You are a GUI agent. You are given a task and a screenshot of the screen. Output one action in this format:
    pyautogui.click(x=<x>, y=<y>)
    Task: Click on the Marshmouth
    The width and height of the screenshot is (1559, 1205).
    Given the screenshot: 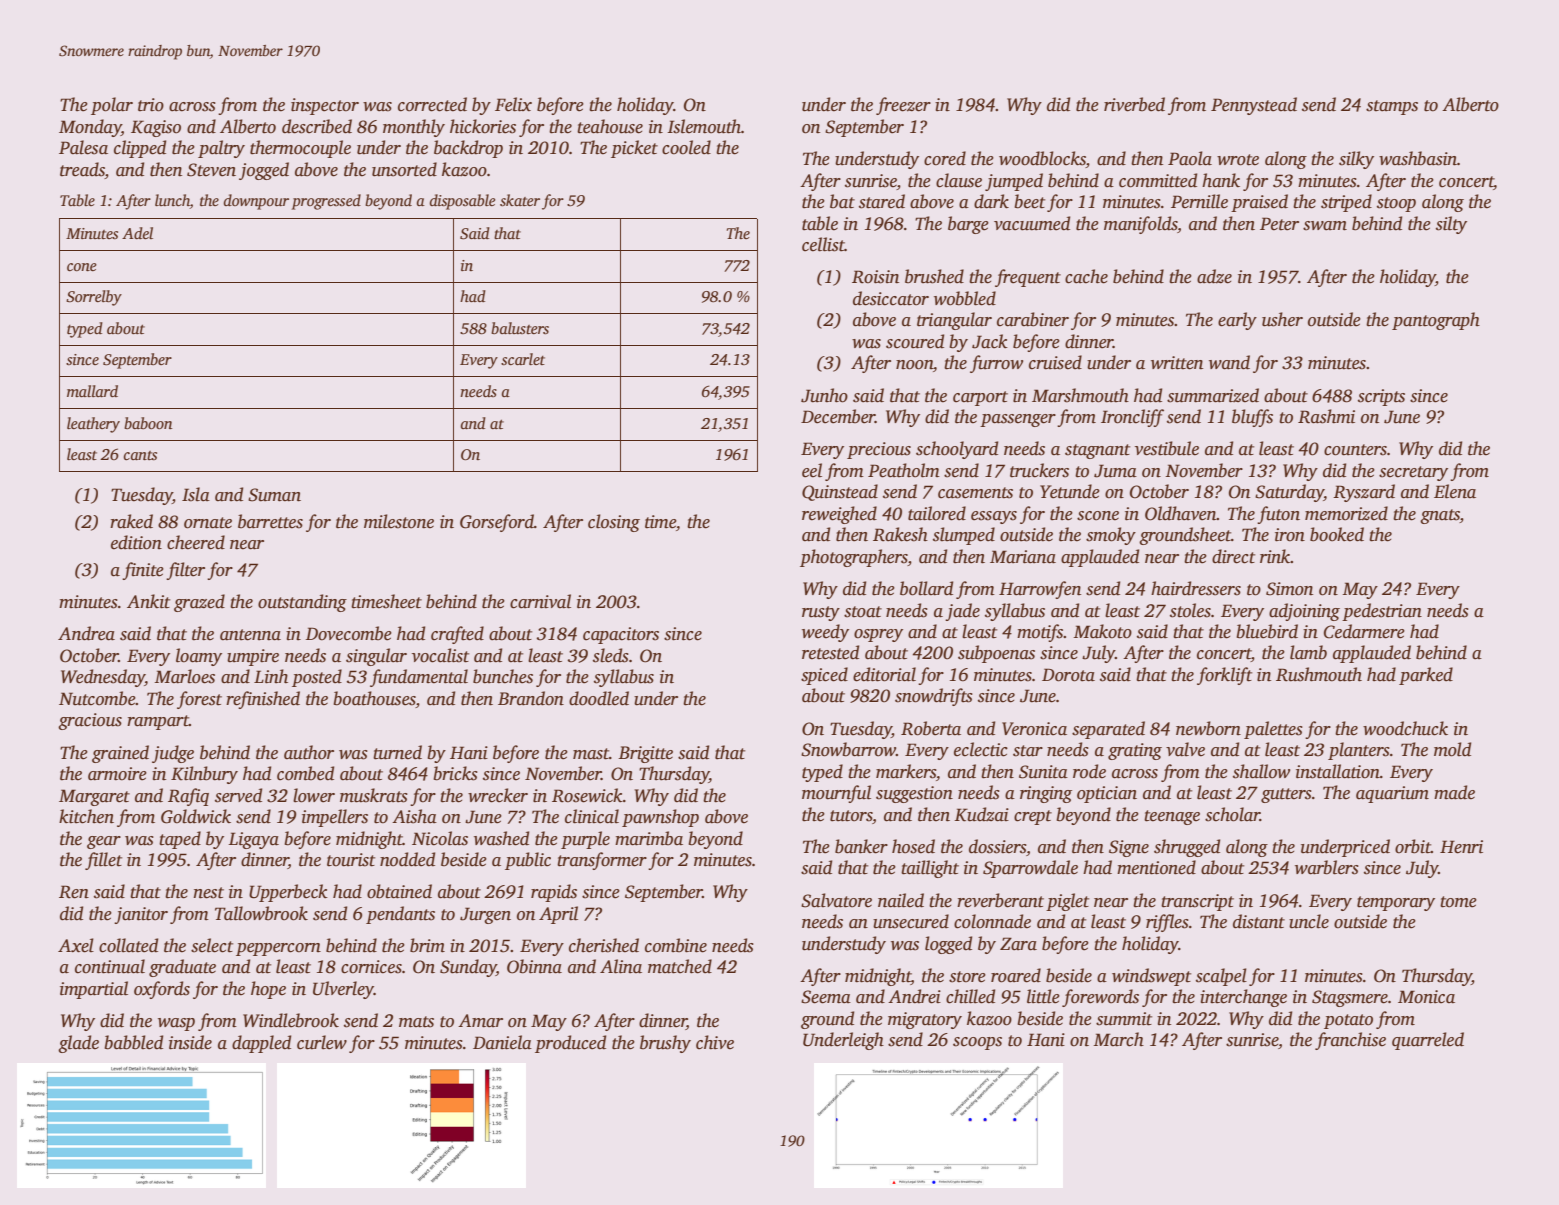 What is the action you would take?
    pyautogui.click(x=1080, y=395)
